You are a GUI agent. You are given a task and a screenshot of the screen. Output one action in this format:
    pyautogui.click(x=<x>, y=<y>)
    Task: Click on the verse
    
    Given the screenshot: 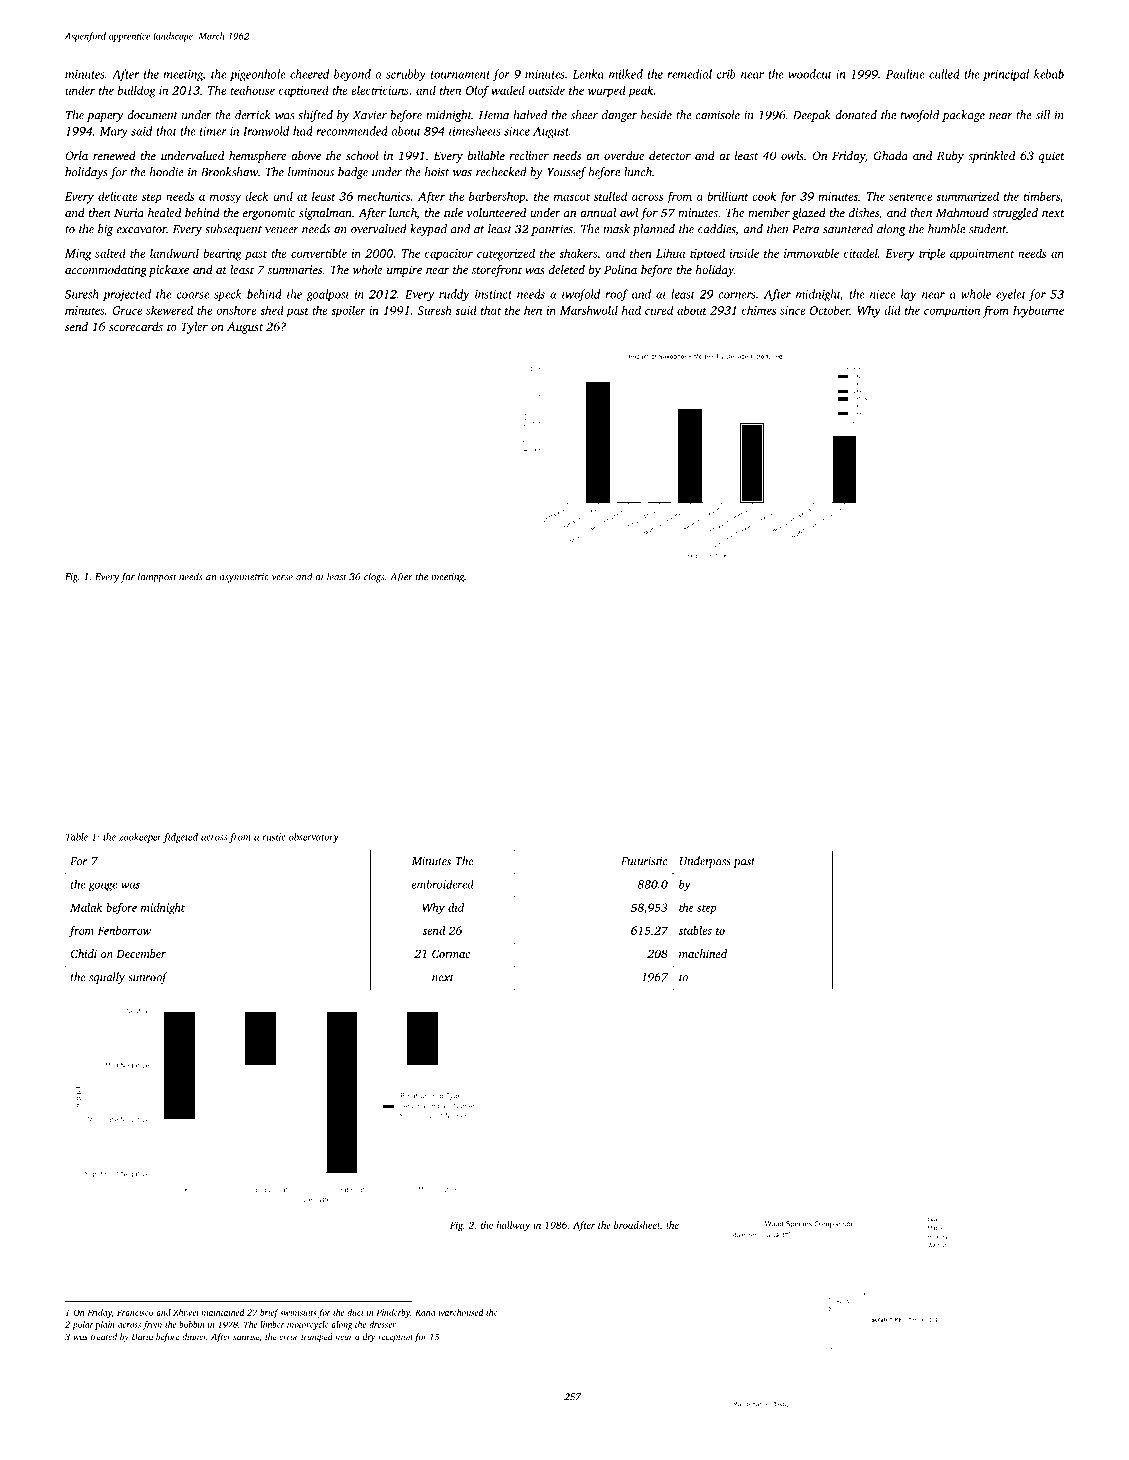 What is the action you would take?
    pyautogui.click(x=282, y=578)
